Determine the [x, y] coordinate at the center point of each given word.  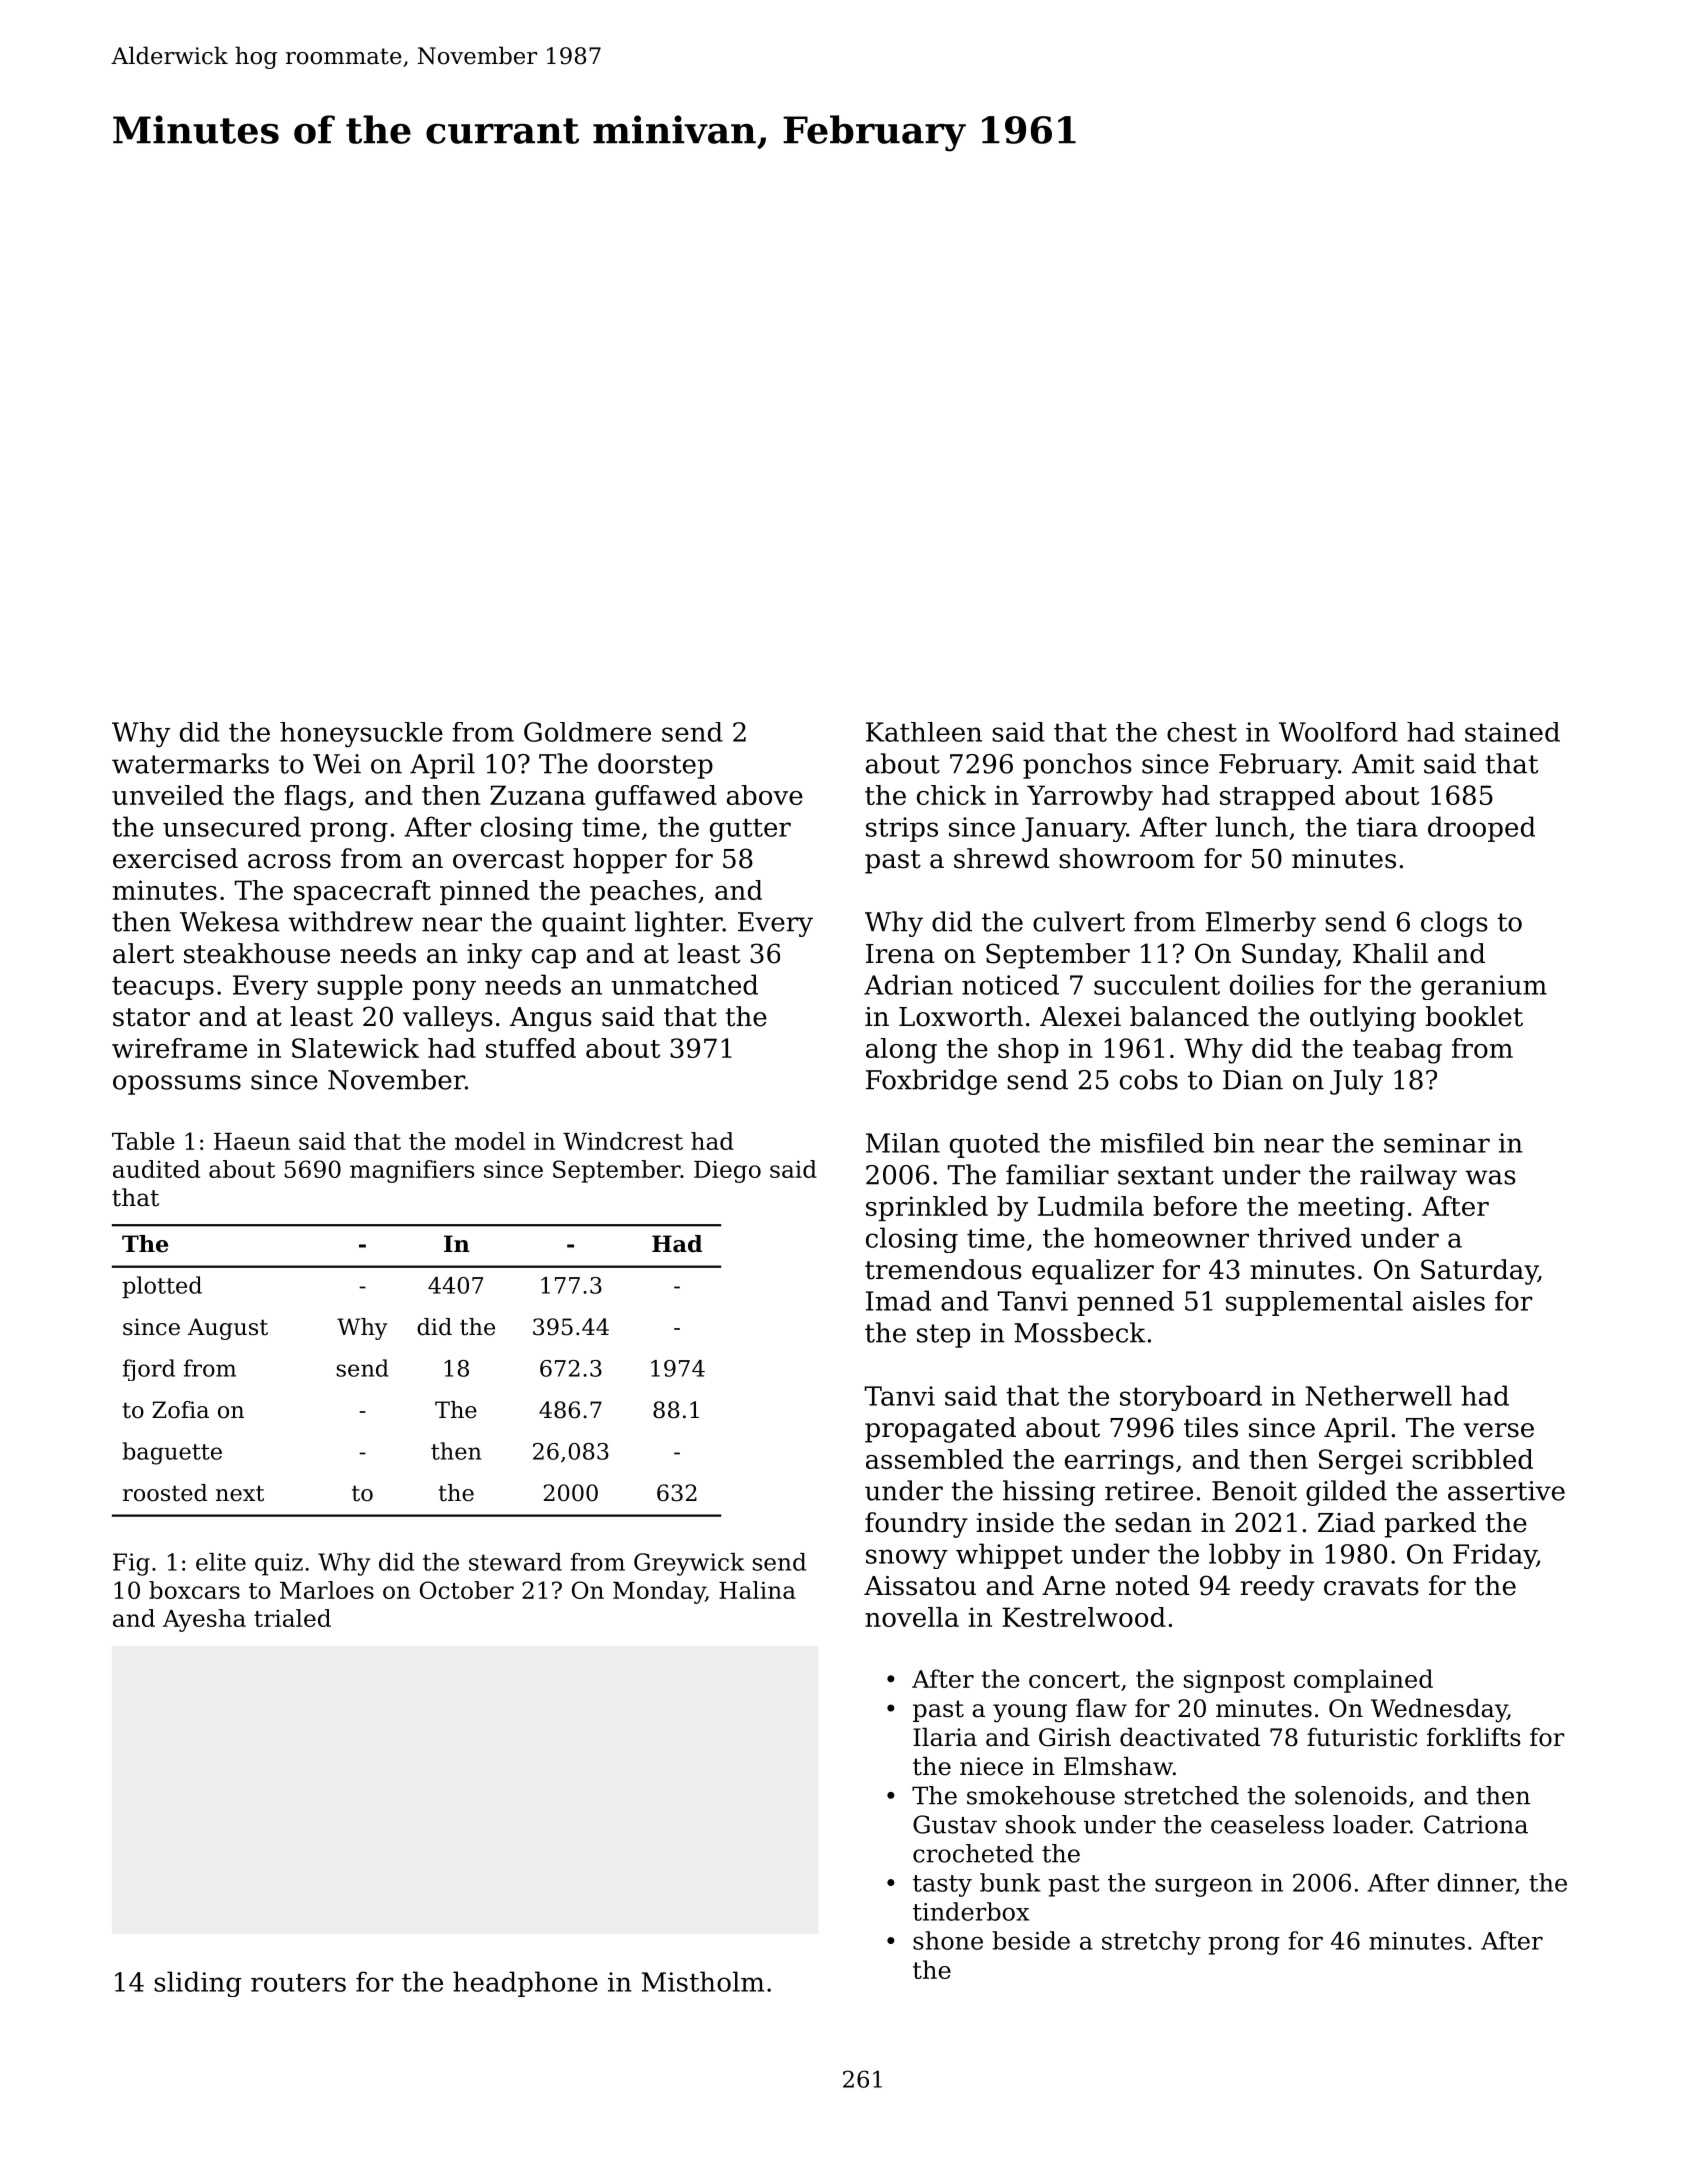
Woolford [1338, 732]
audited [156, 1169]
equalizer [1093, 1272]
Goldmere [587, 732]
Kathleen [924, 732]
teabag [1397, 1051]
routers [298, 1982]
